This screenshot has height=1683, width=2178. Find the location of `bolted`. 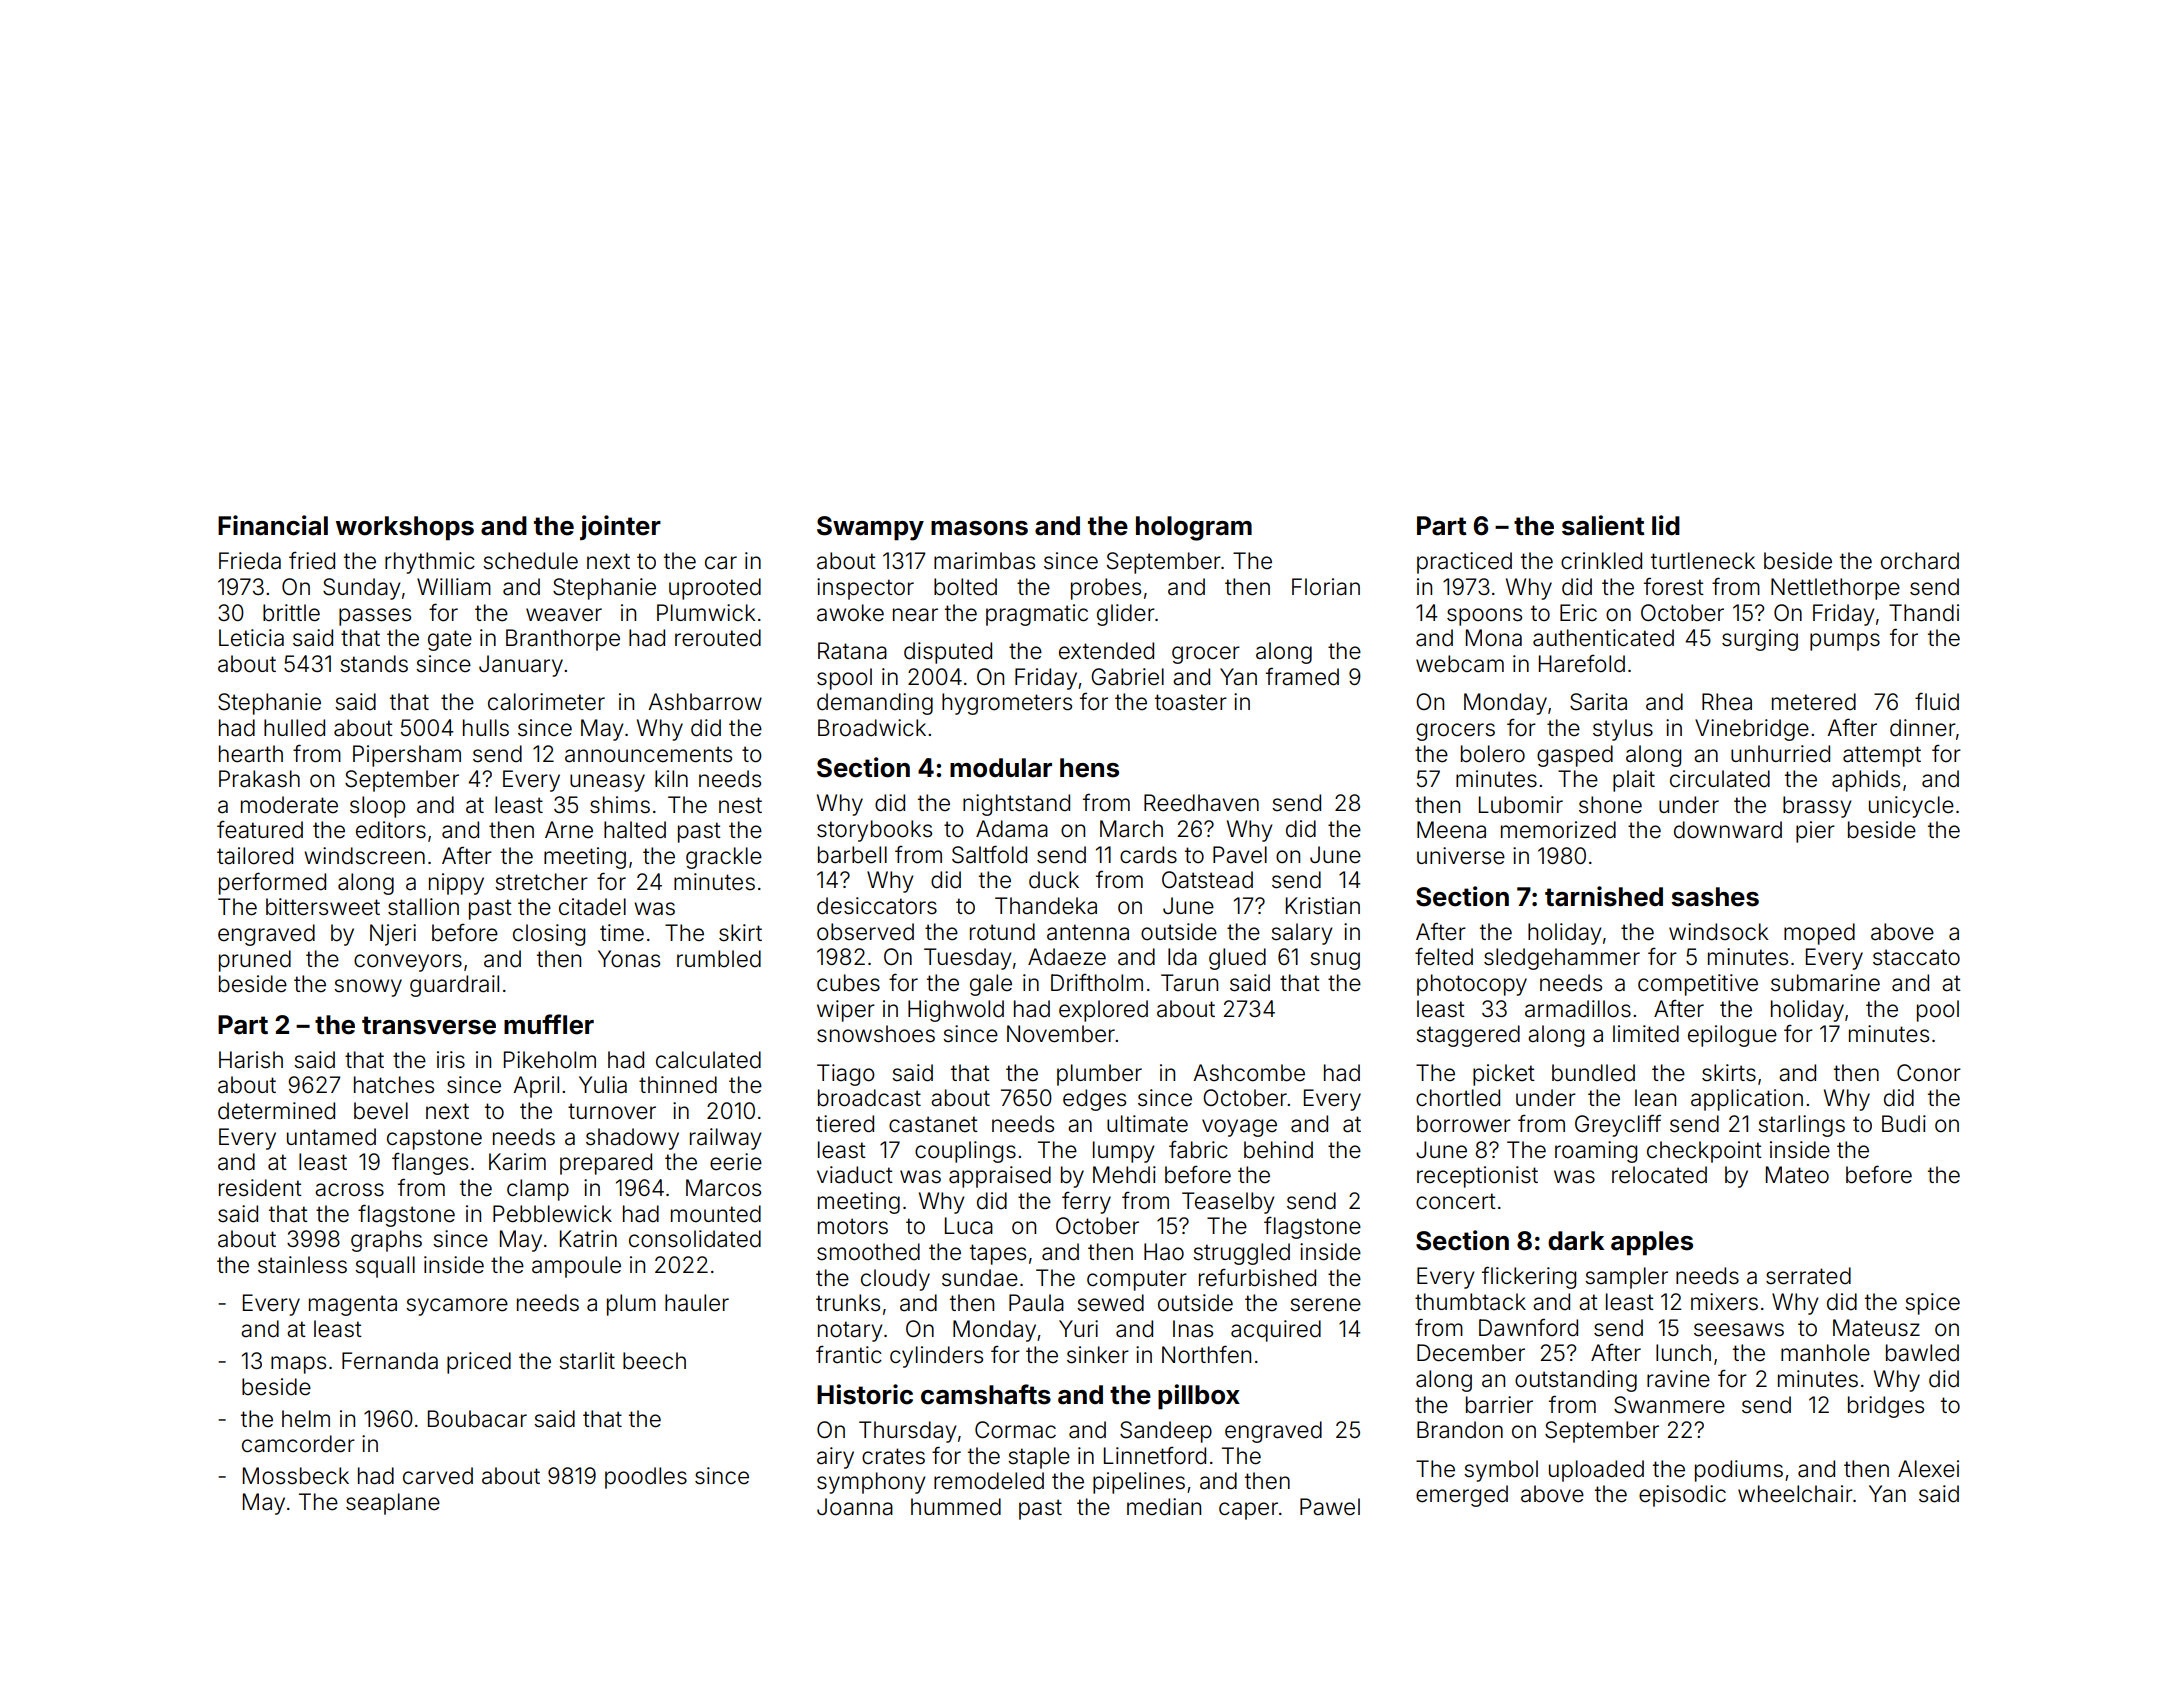

bolted is located at coordinates (965, 587).
